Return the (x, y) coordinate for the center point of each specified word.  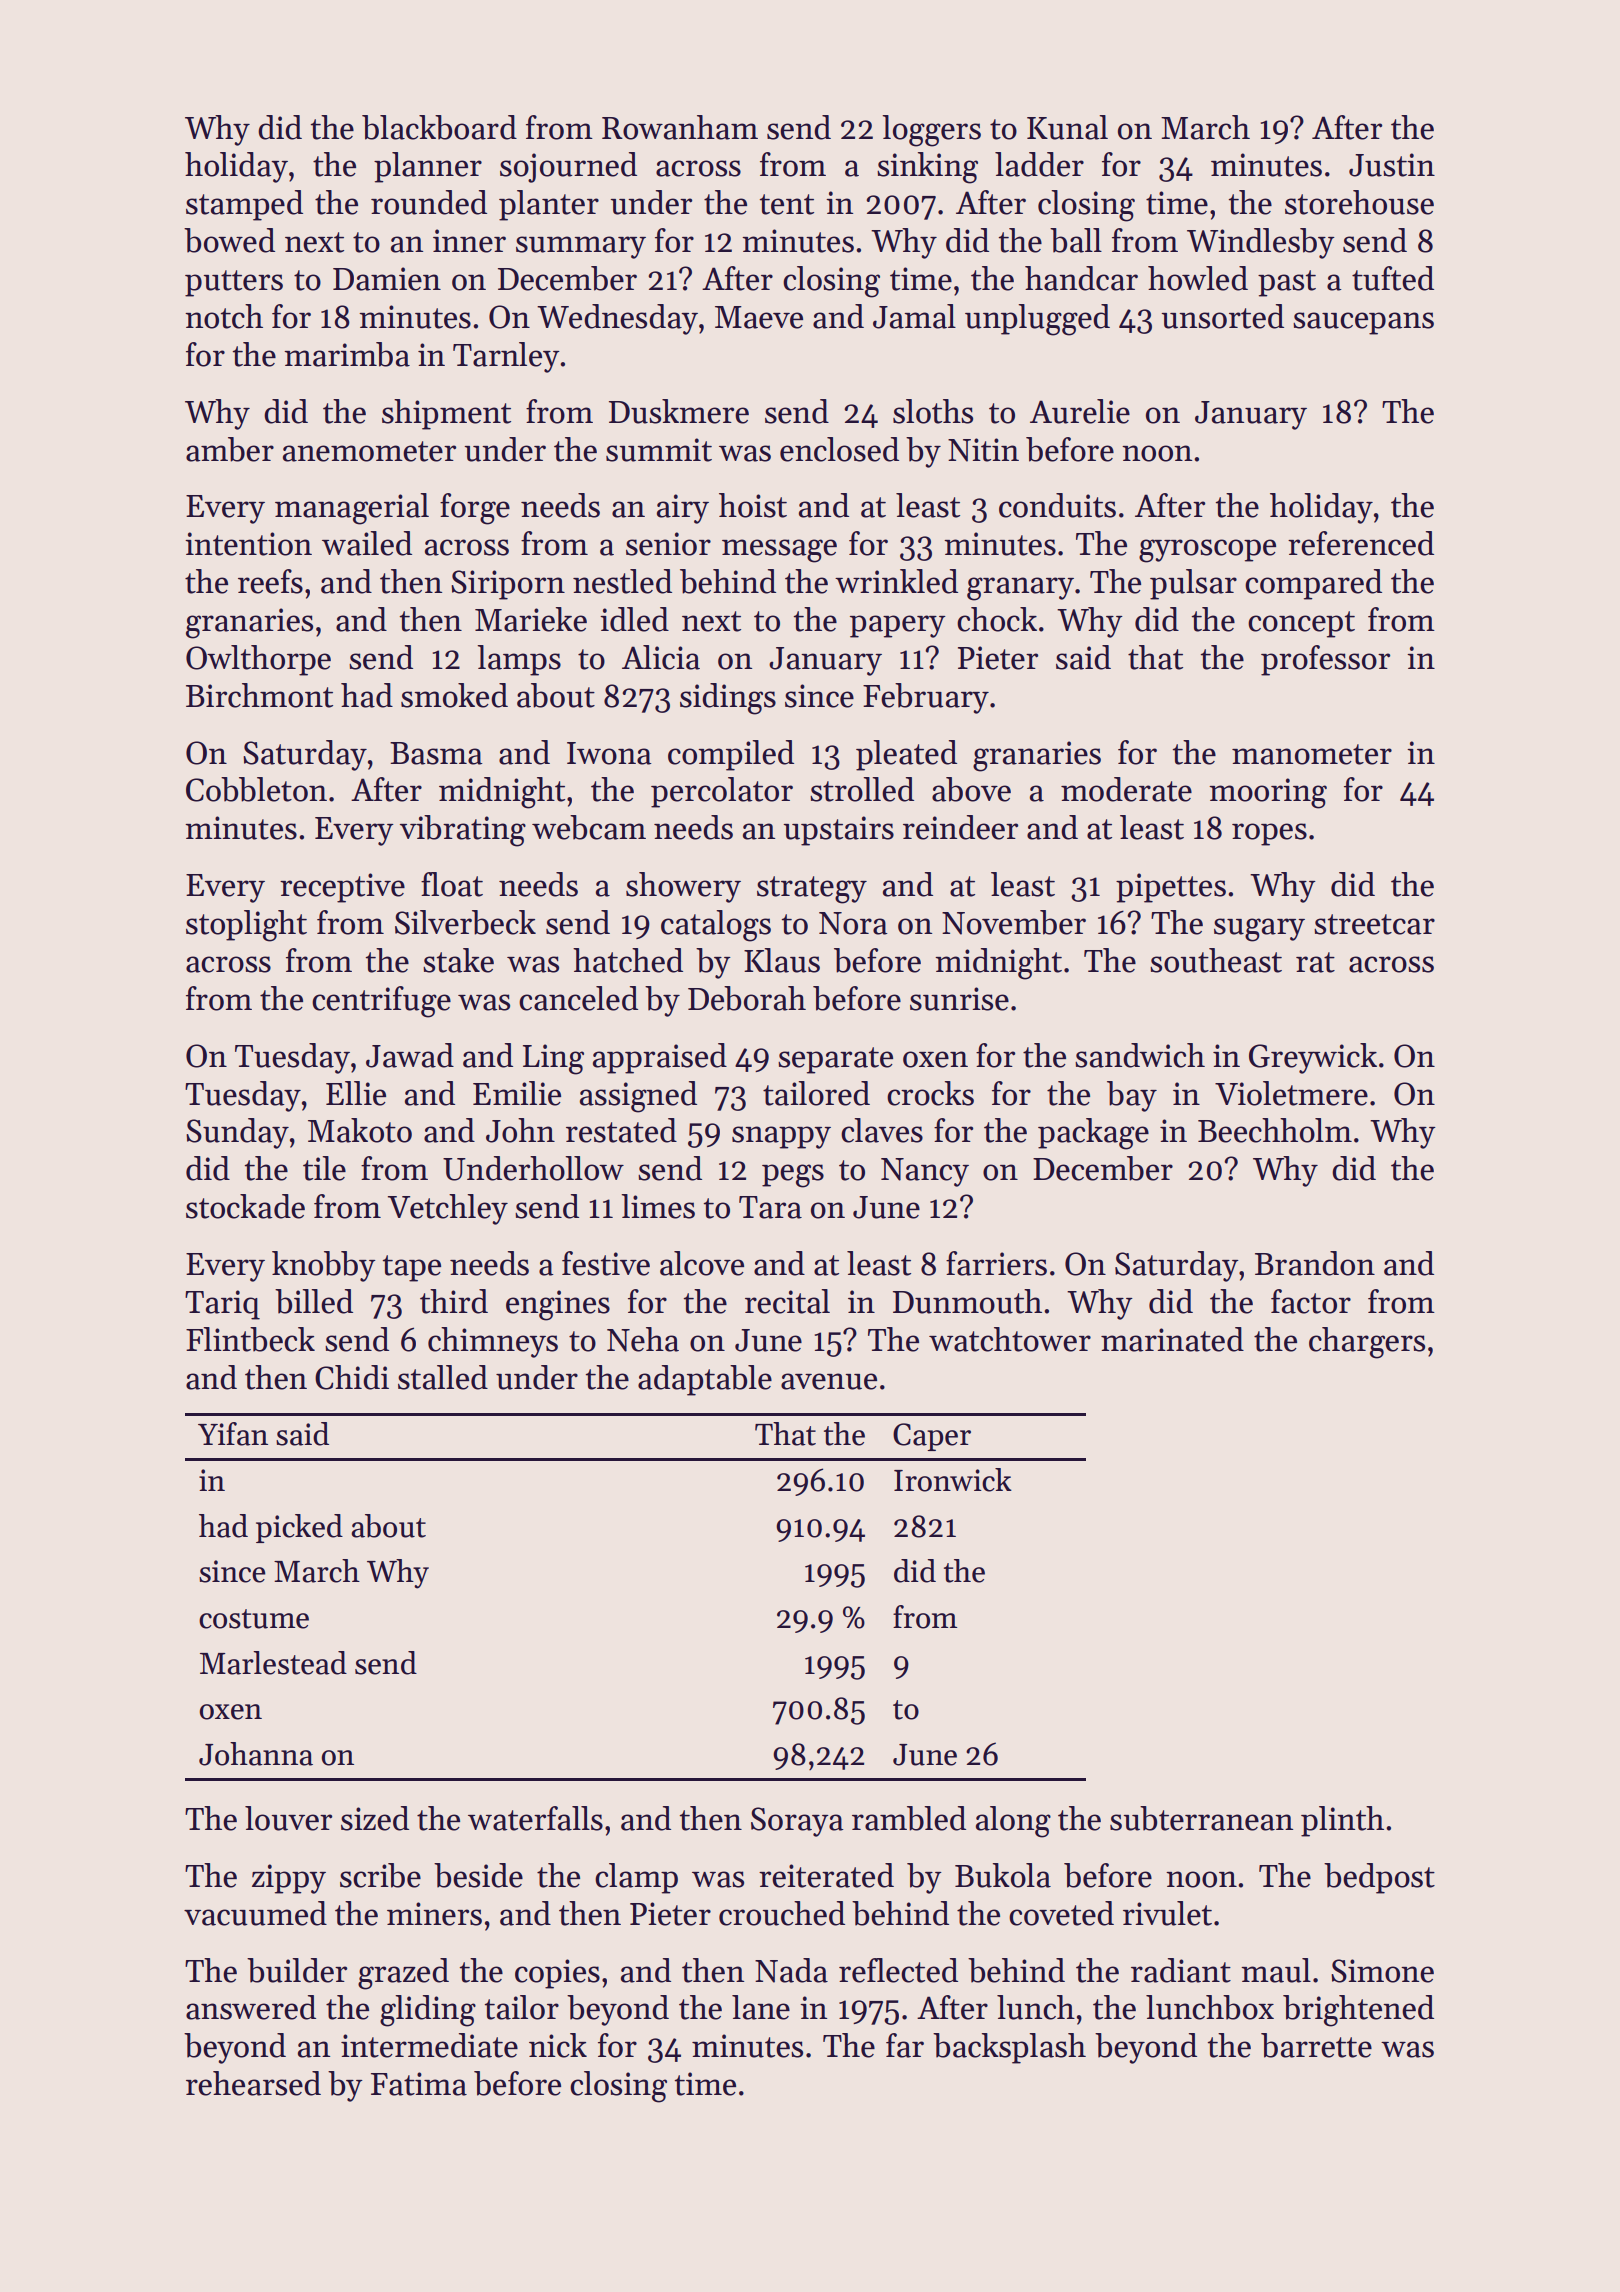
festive (606, 1263)
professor (1325, 660)
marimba (347, 354)
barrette (1316, 2045)
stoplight (246, 926)
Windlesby (1261, 243)
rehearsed (253, 2083)
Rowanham (680, 127)
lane (761, 2007)
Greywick (1313, 1058)
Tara (770, 1207)
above (971, 789)
